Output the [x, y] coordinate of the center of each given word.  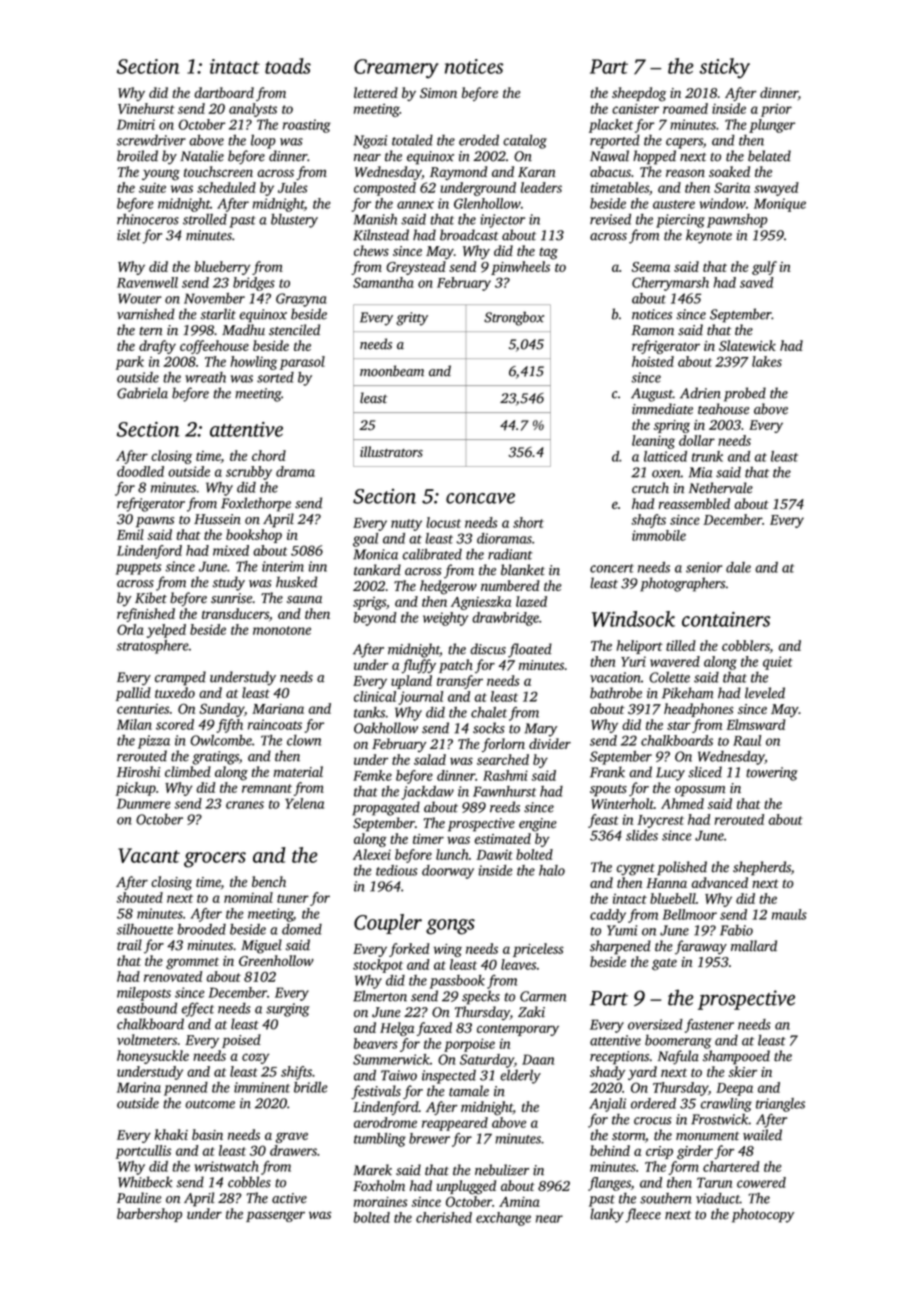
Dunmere [143, 803]
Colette [669, 677]
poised [241, 1041]
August [652, 395]
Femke [372, 775]
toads [288, 66]
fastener [709, 1026]
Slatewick [747, 345]
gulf [764, 268]
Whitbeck [145, 1182]
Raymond [458, 173]
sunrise [231, 598]
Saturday [487, 1061]
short [528, 522]
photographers [682, 584]
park [130, 363]
